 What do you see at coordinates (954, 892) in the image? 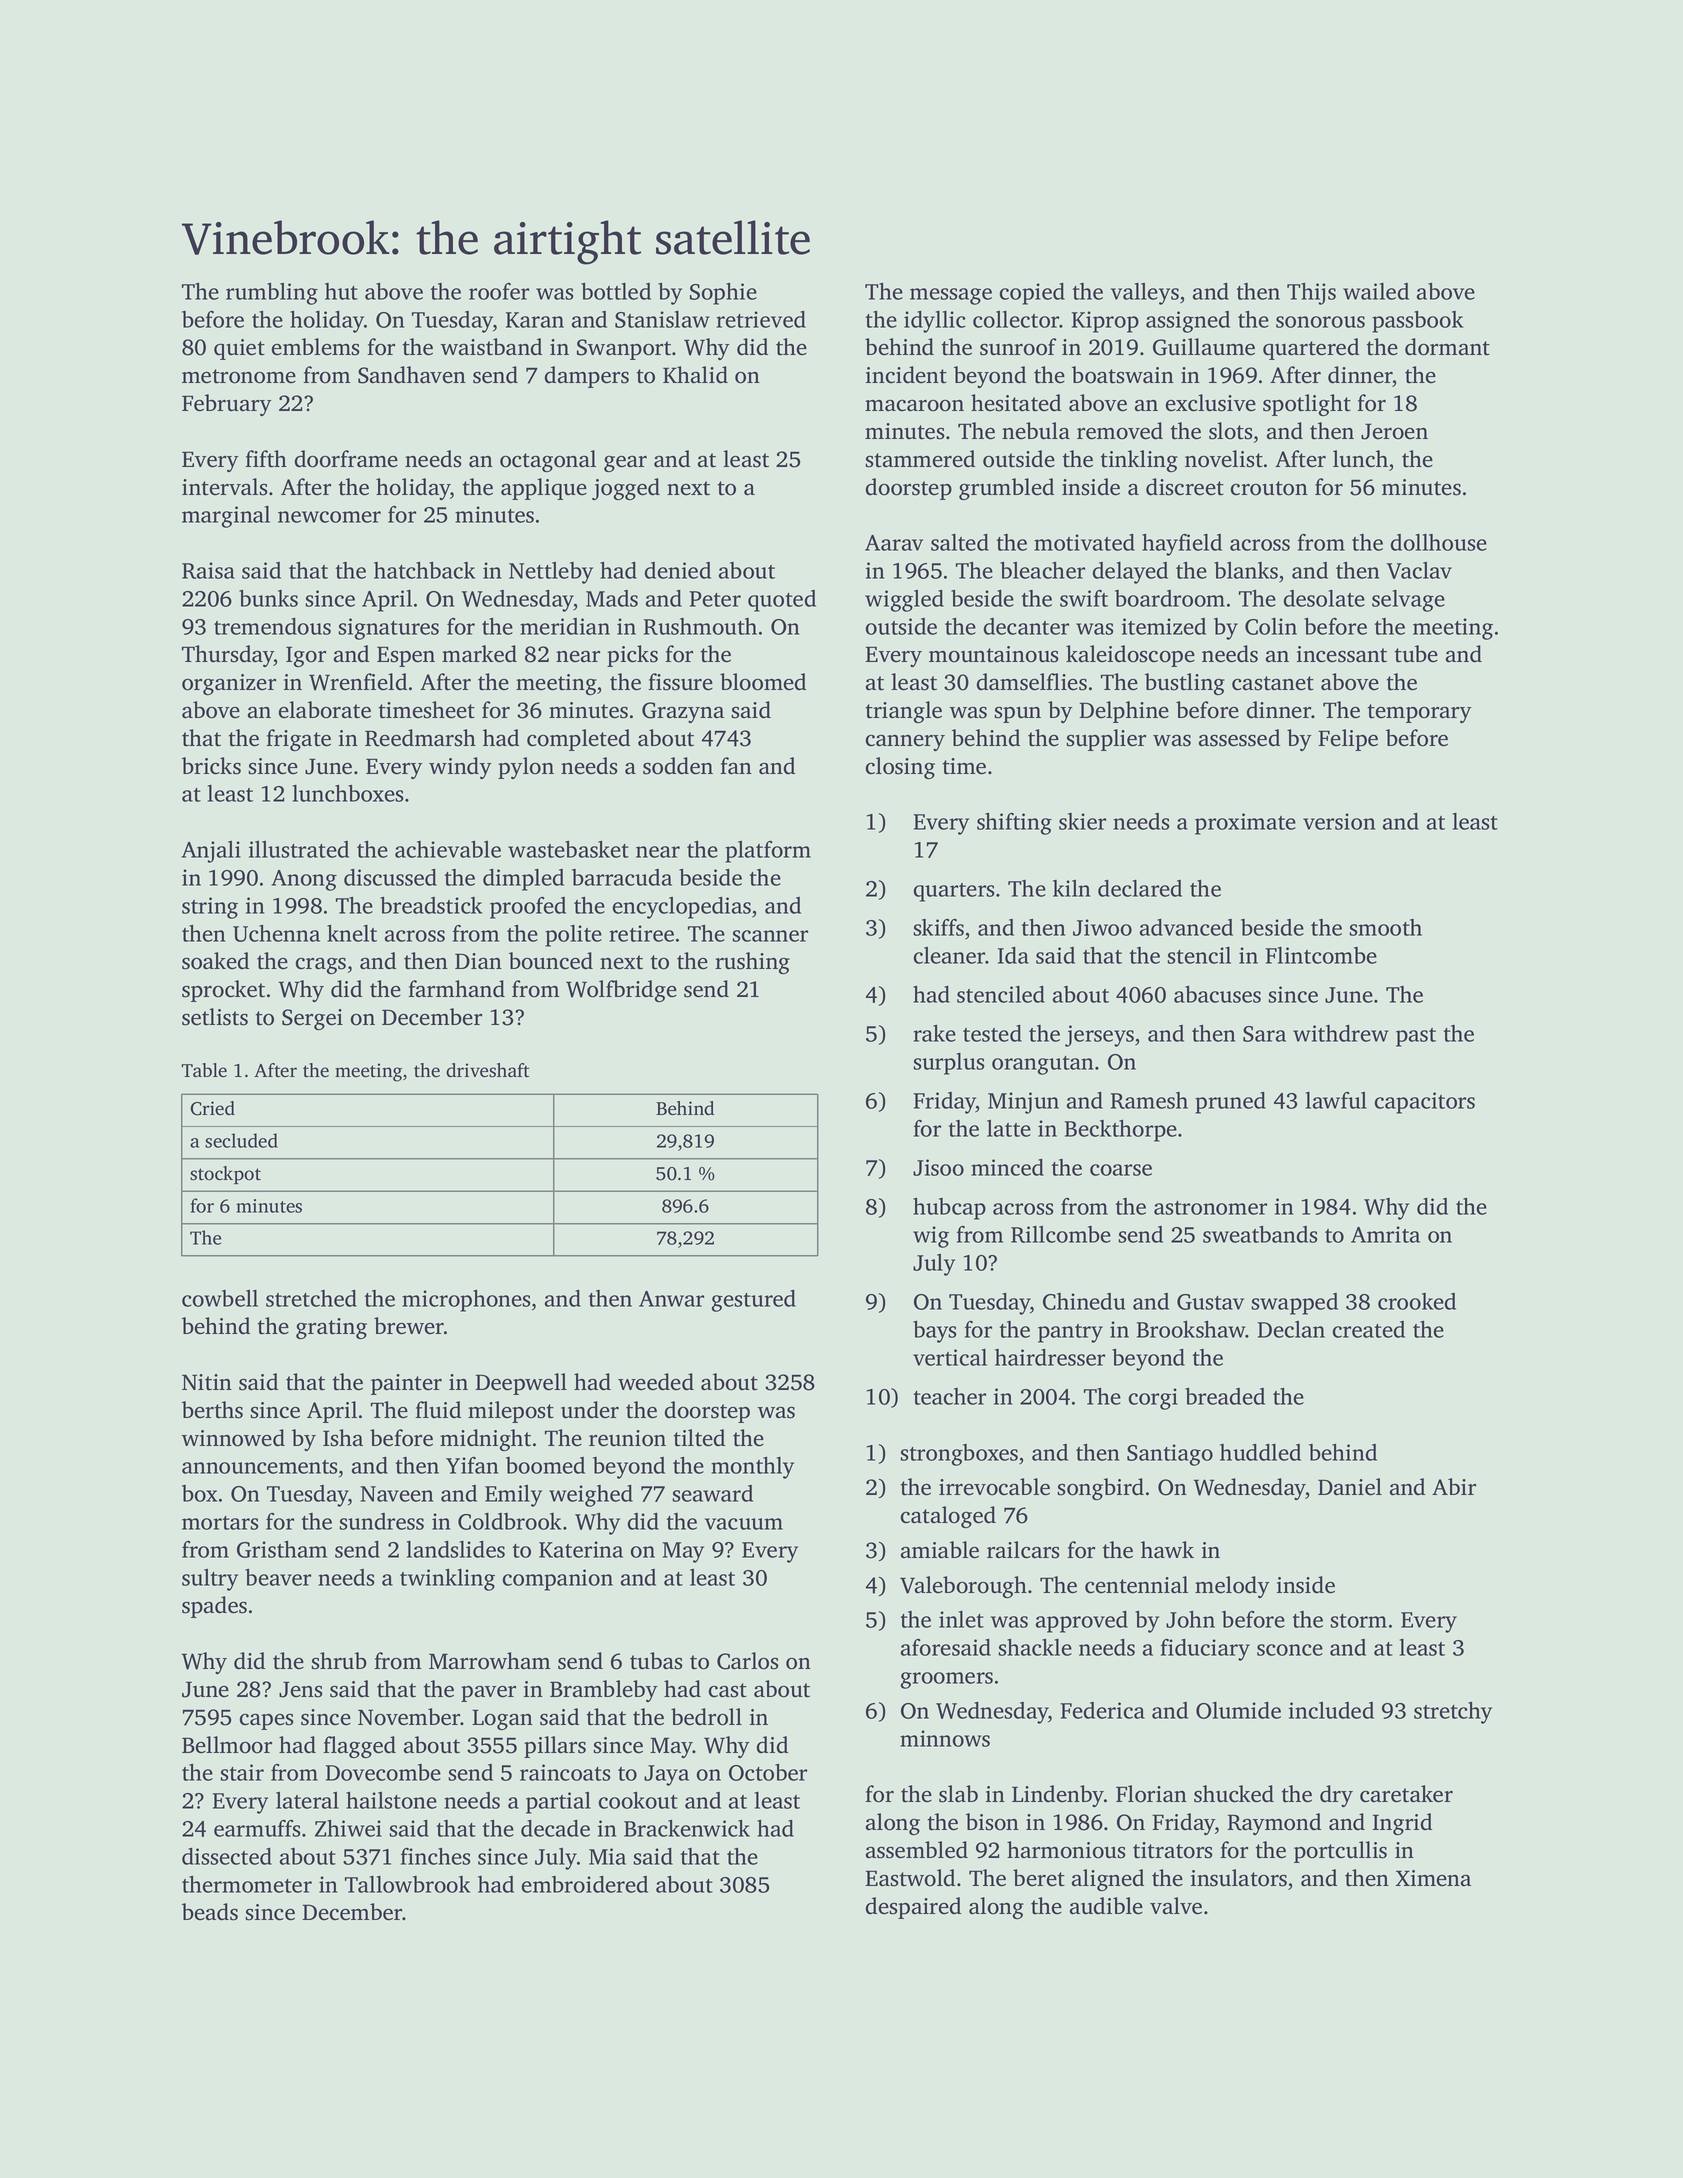
I see `quarters` at bounding box center [954, 892].
